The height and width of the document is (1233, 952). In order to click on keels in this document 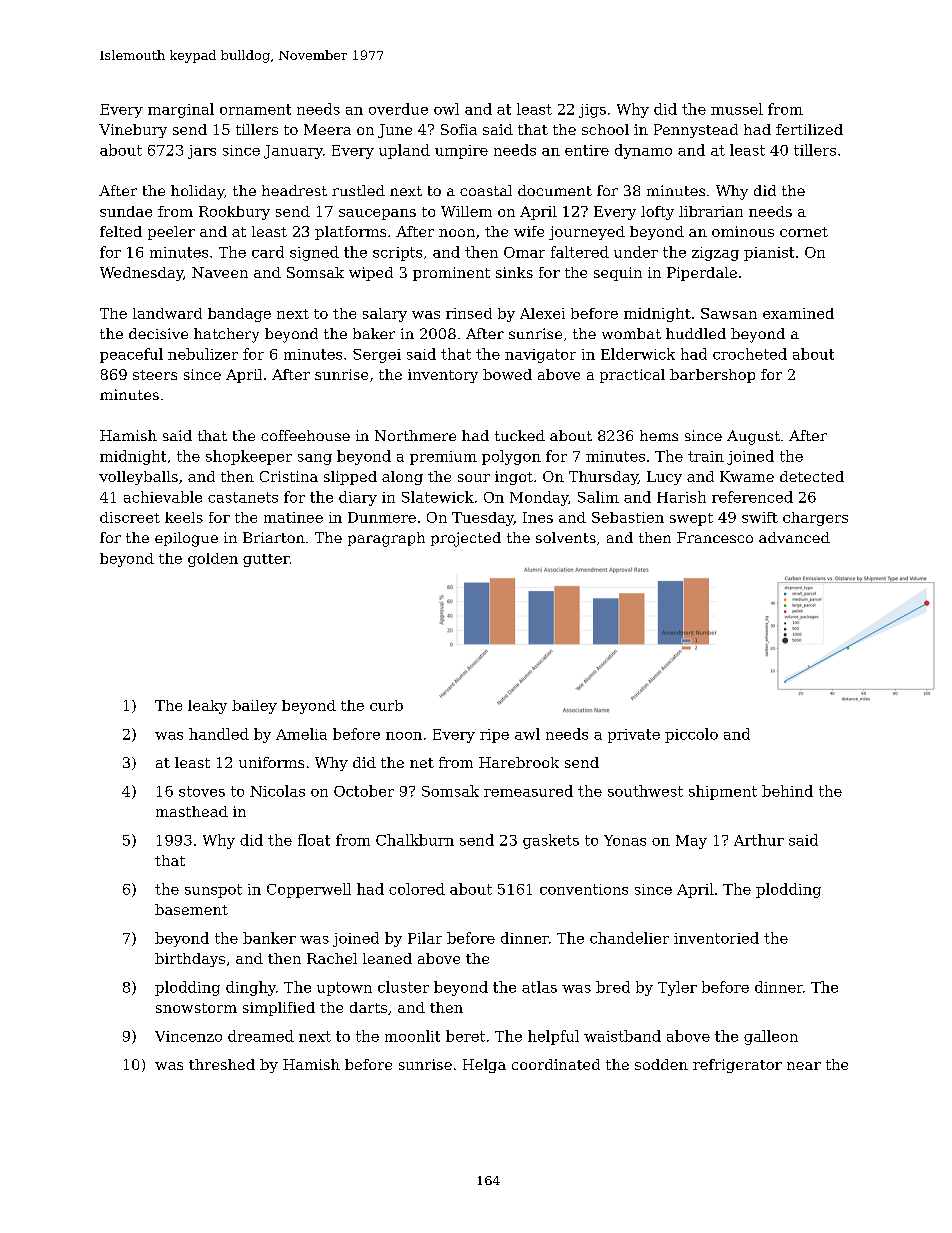, I will do `click(184, 517)`.
